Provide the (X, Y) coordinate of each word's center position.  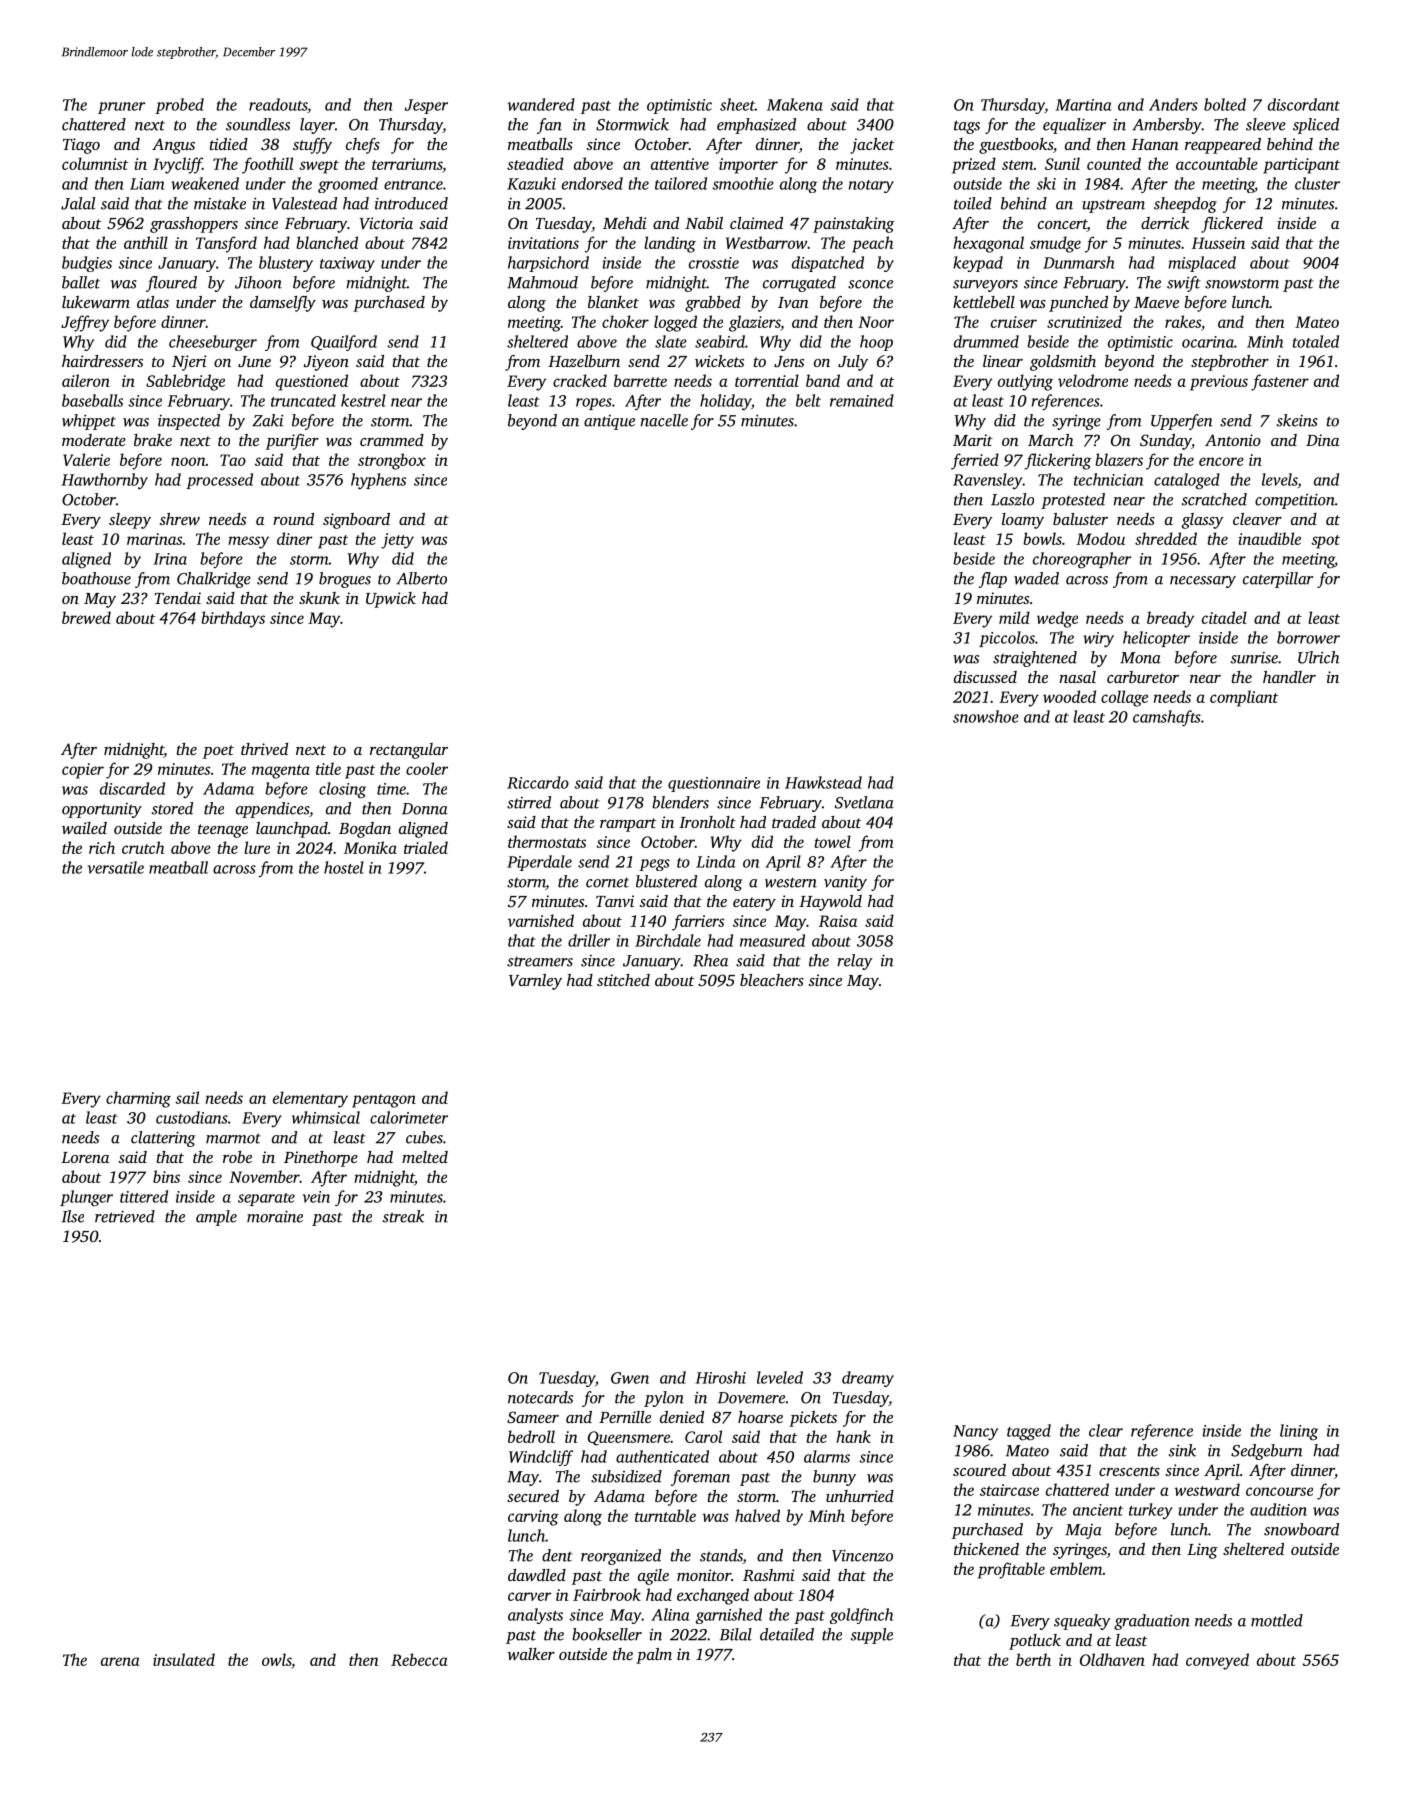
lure (257, 847)
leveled (780, 1377)
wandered (541, 104)
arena (120, 1661)
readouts (278, 104)
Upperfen (1182, 422)
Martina (1084, 105)
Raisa (838, 921)
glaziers (754, 323)
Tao (233, 460)
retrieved (125, 1216)
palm (654, 1656)
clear (1106, 1430)
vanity (845, 883)
